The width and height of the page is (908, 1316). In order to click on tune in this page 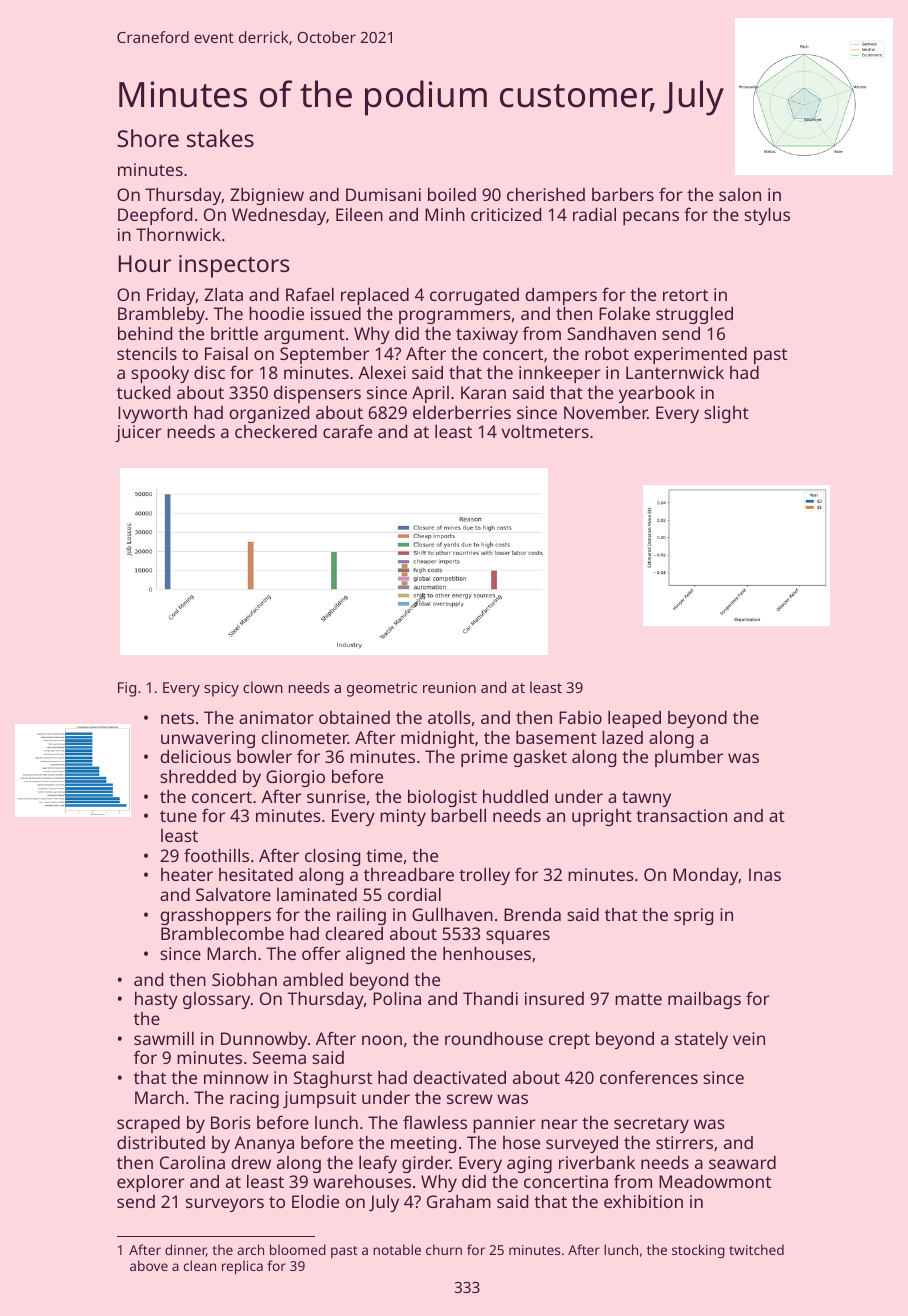, I will do `click(178, 816)`.
